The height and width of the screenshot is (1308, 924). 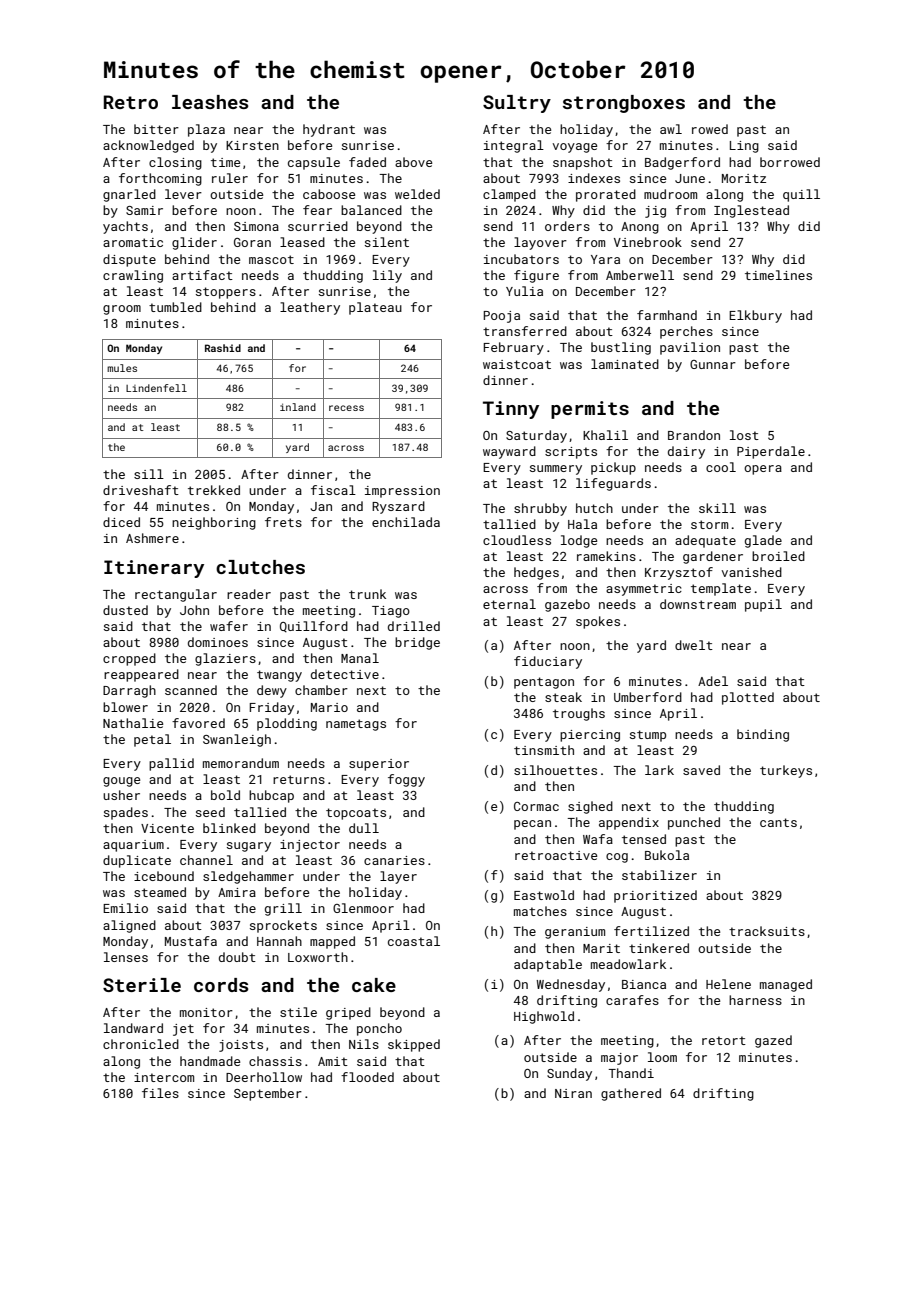 What do you see at coordinates (249, 594) in the screenshot?
I see `reader` at bounding box center [249, 594].
